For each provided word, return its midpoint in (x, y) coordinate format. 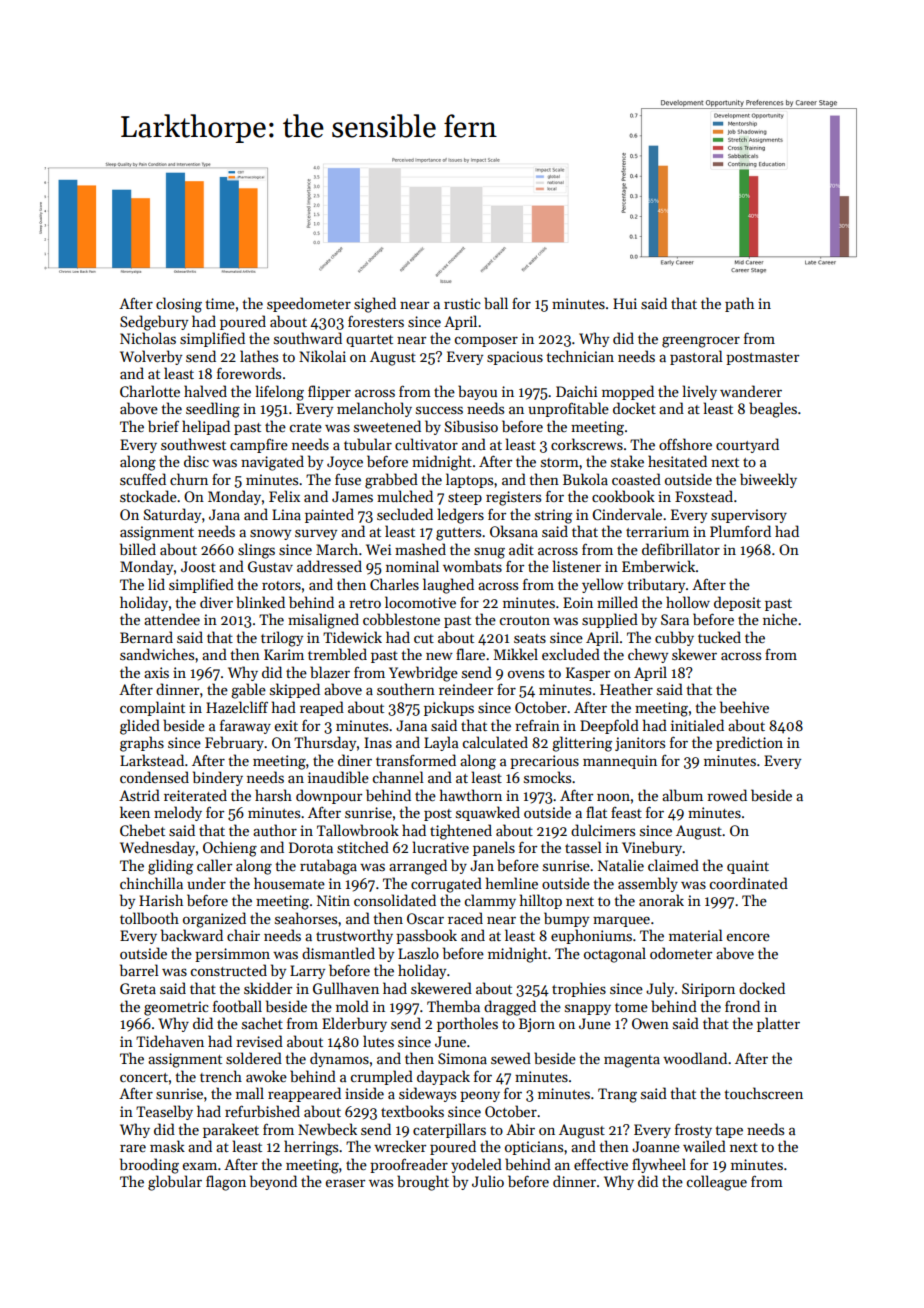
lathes (259, 356)
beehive (744, 707)
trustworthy (354, 936)
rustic (462, 303)
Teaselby (164, 1112)
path (739, 304)
